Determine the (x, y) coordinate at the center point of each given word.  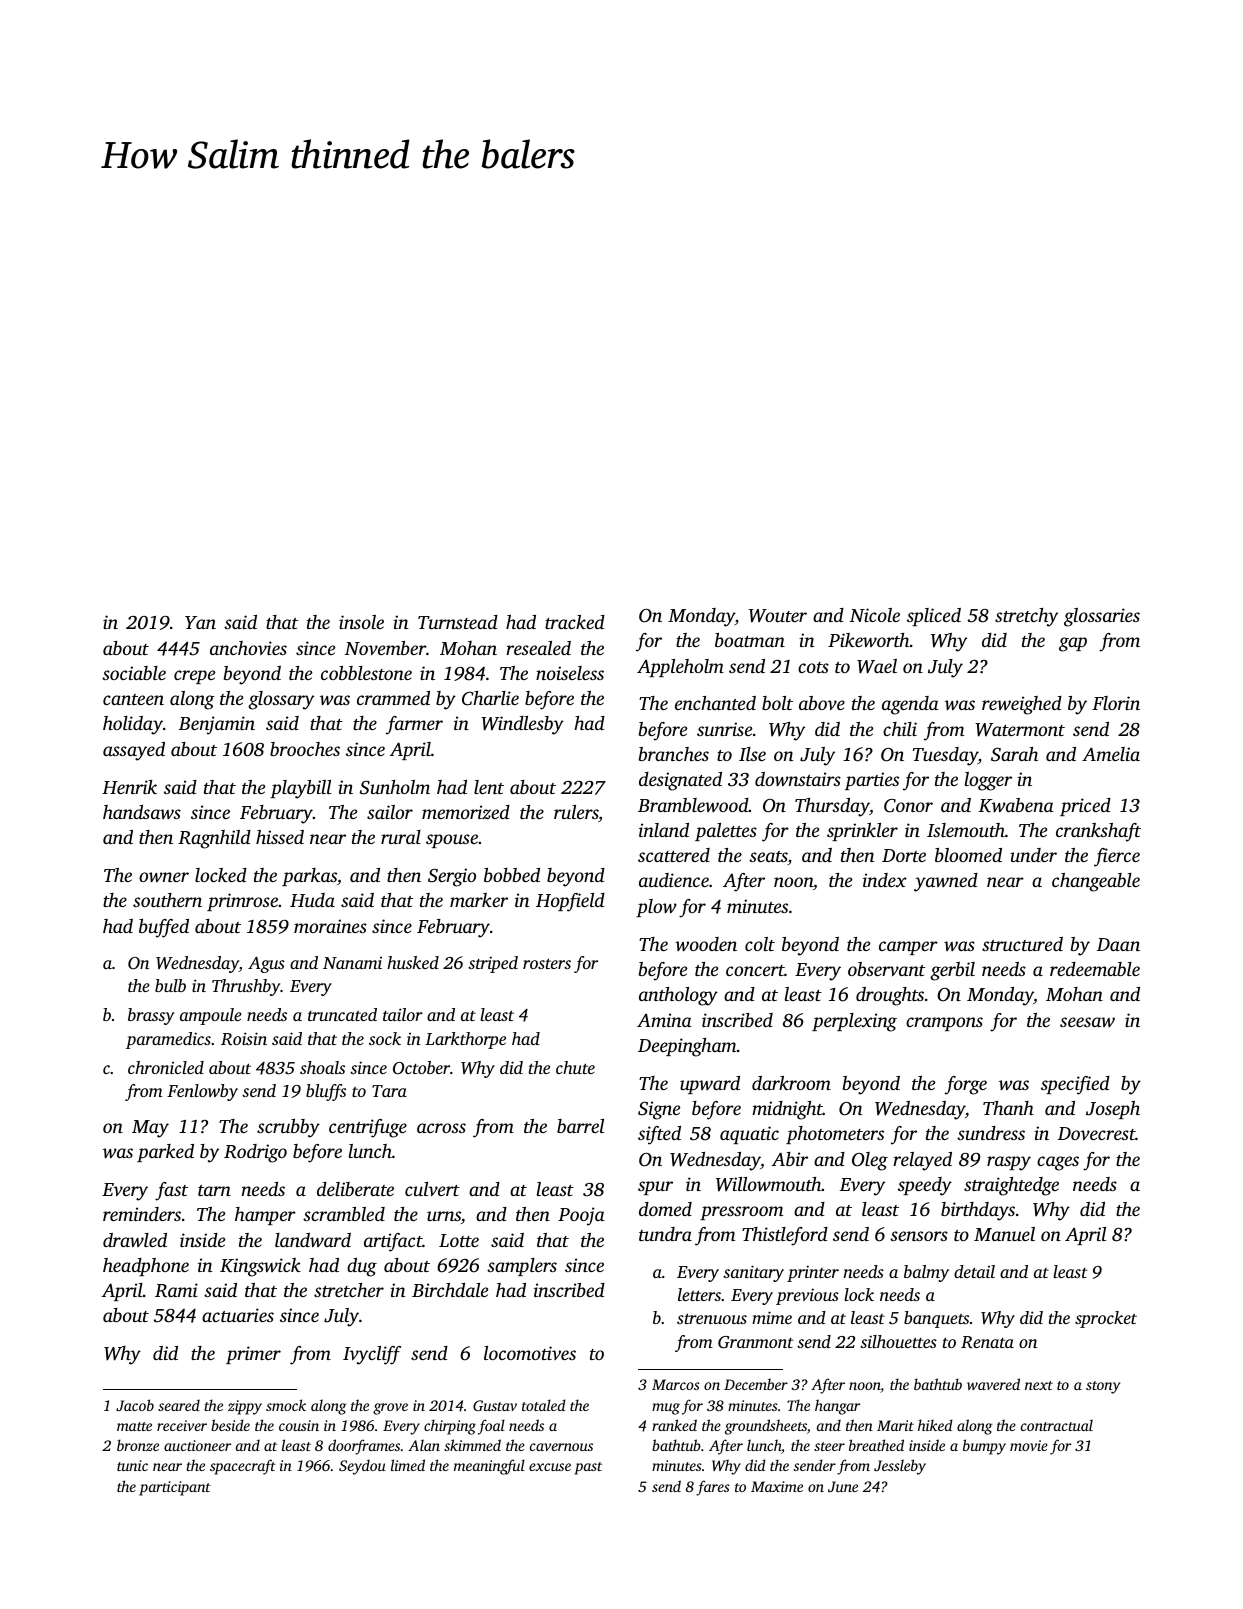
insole (361, 622)
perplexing (854, 1022)
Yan (200, 622)
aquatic (749, 1135)
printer (813, 1273)
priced (1085, 807)
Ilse (752, 754)
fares (713, 1488)
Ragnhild (214, 839)
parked (165, 1153)
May (150, 1129)
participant (175, 1488)
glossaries (1102, 617)
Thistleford (785, 1236)
